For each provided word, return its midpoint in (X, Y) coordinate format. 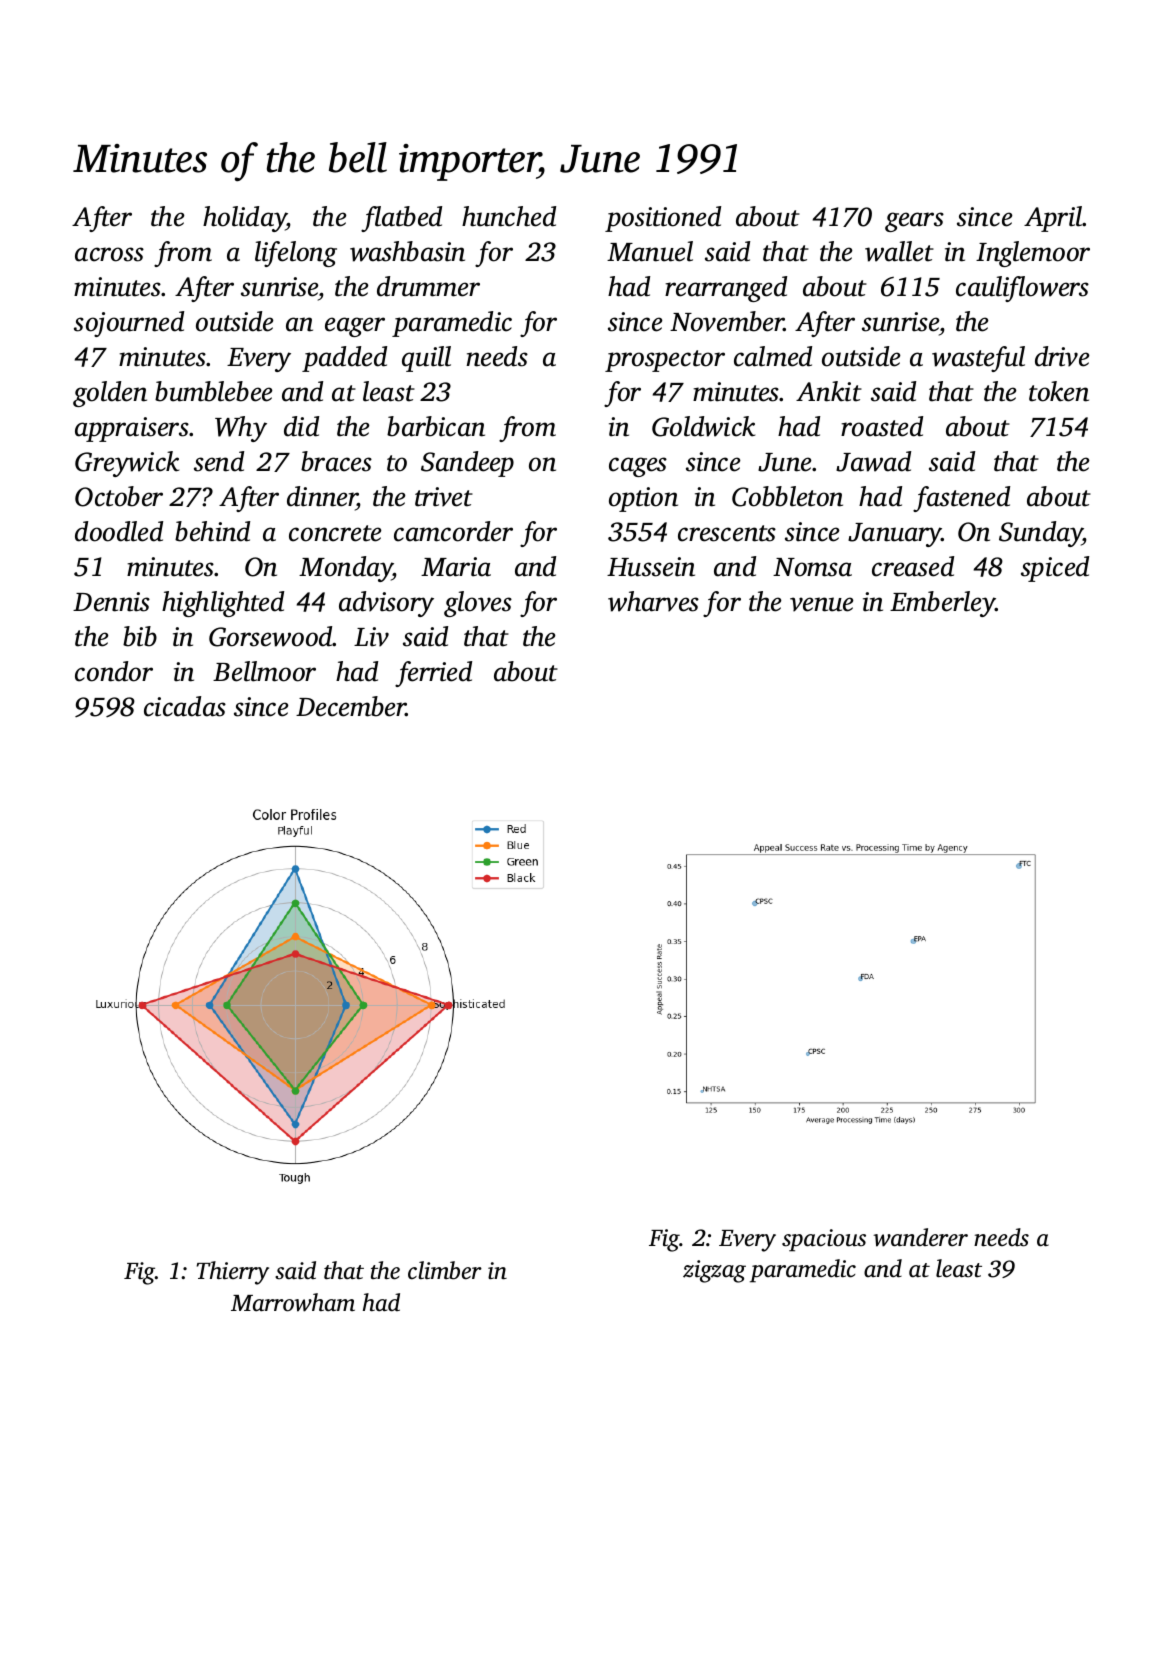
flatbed (401, 219)
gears (914, 222)
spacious (824, 1240)
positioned (663, 219)
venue (822, 604)
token (1059, 391)
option (643, 499)
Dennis (111, 602)
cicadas (185, 706)
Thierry (233, 1273)
